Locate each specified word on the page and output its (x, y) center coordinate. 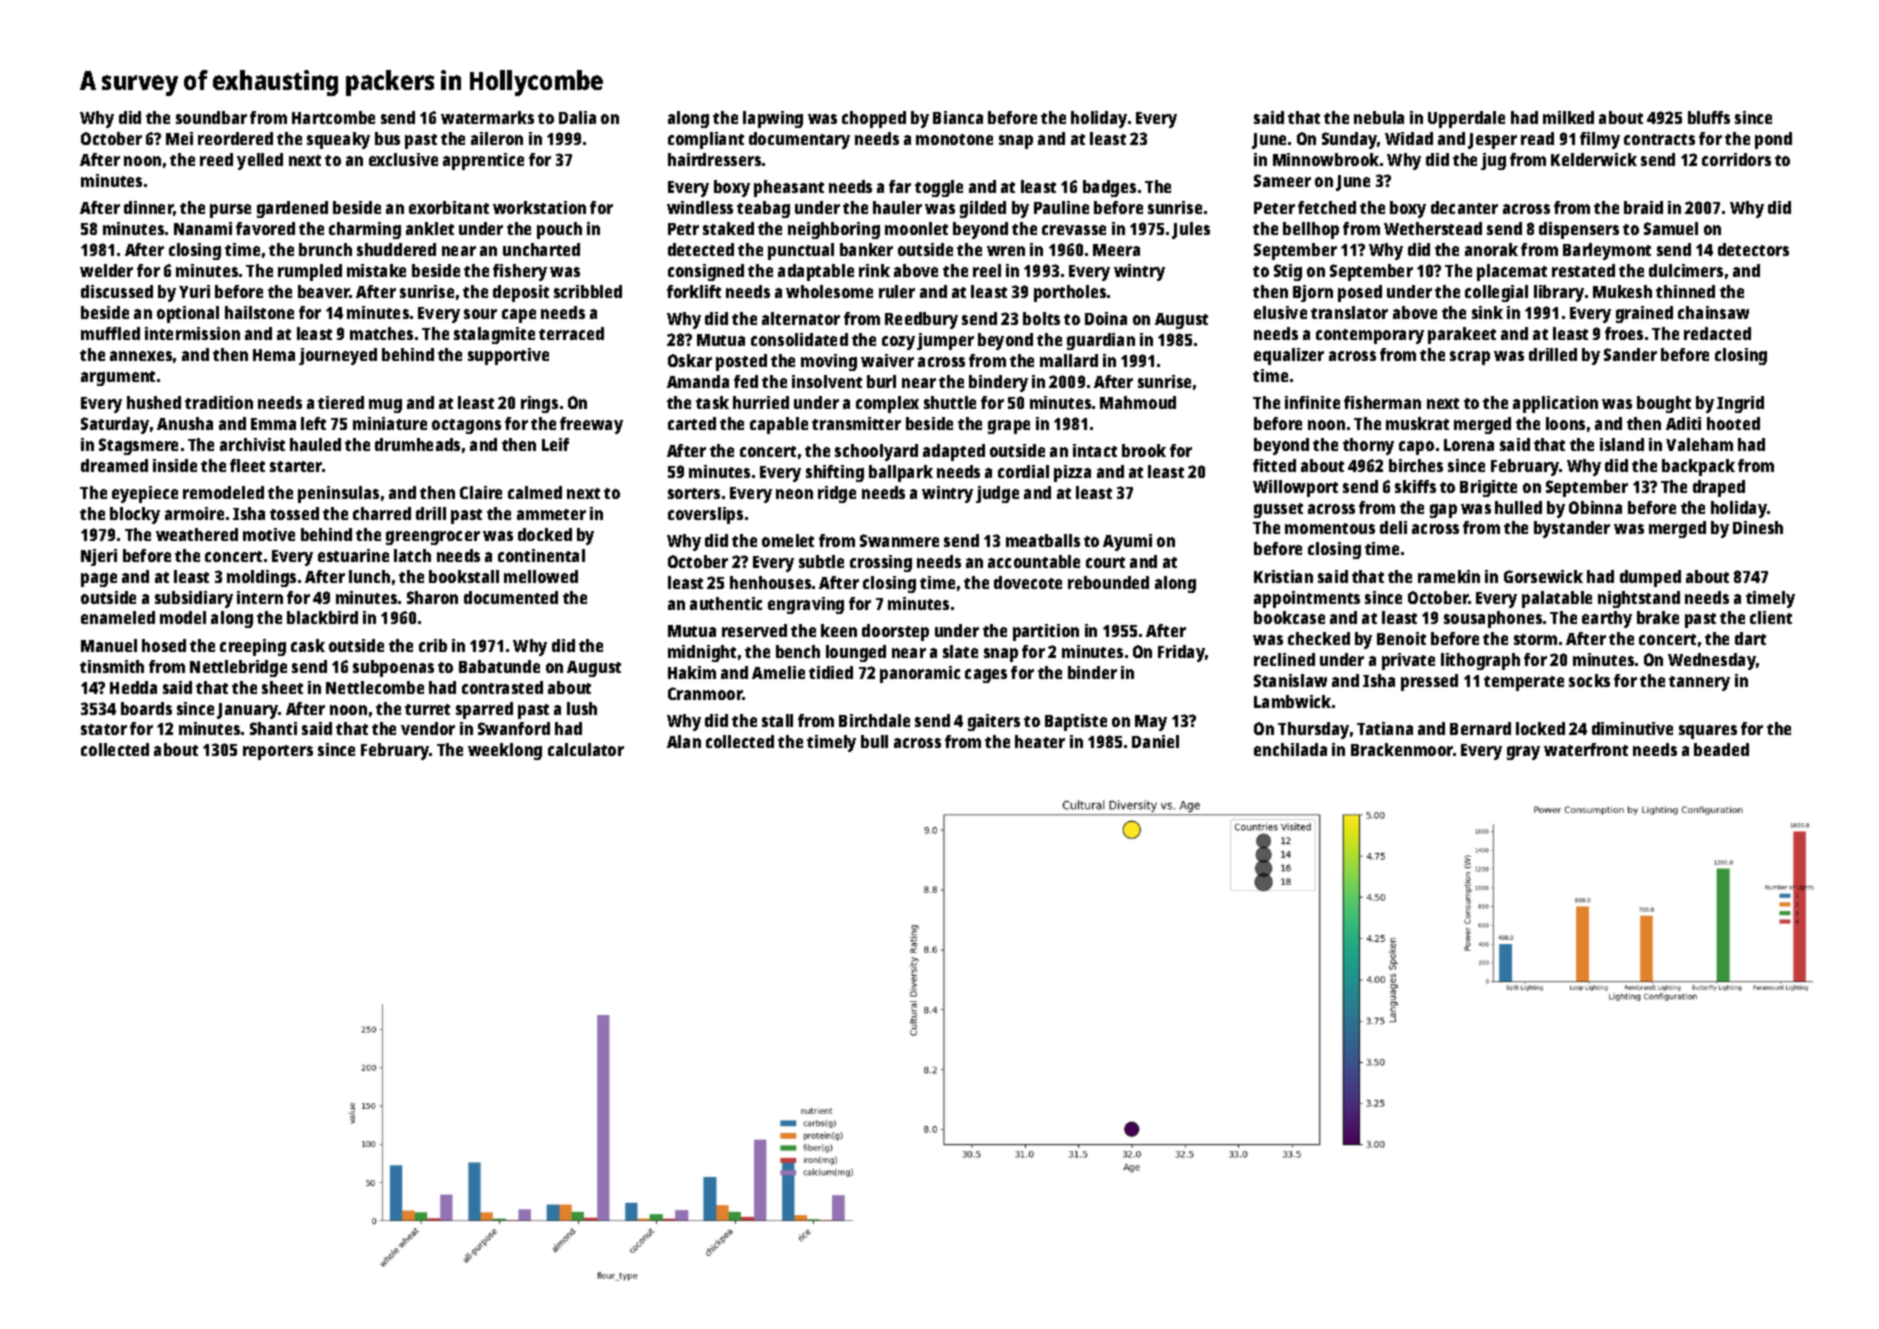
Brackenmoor (1402, 749)
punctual (801, 251)
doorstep (895, 632)
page (99, 580)
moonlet (916, 228)
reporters (278, 752)
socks (1589, 680)
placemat (1512, 272)
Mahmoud (1138, 402)
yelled (260, 161)
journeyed (338, 356)
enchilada (1290, 749)
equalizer (1289, 356)
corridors (1736, 159)
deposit (521, 293)
